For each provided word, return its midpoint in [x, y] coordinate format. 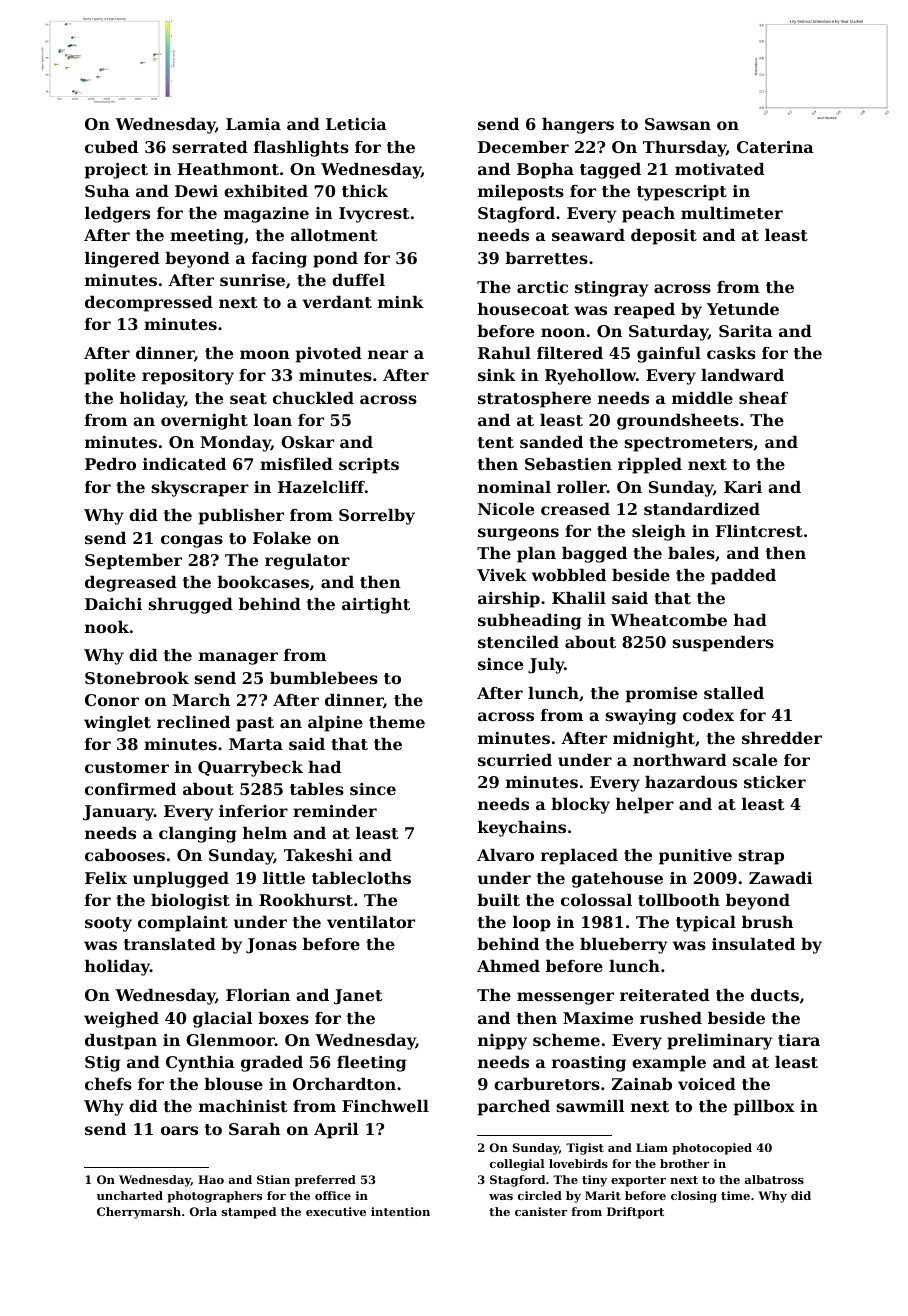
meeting [207, 237]
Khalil [579, 598]
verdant [337, 302]
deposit [664, 237]
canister [541, 1211]
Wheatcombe [668, 620]
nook [107, 627]
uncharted [130, 1195]
